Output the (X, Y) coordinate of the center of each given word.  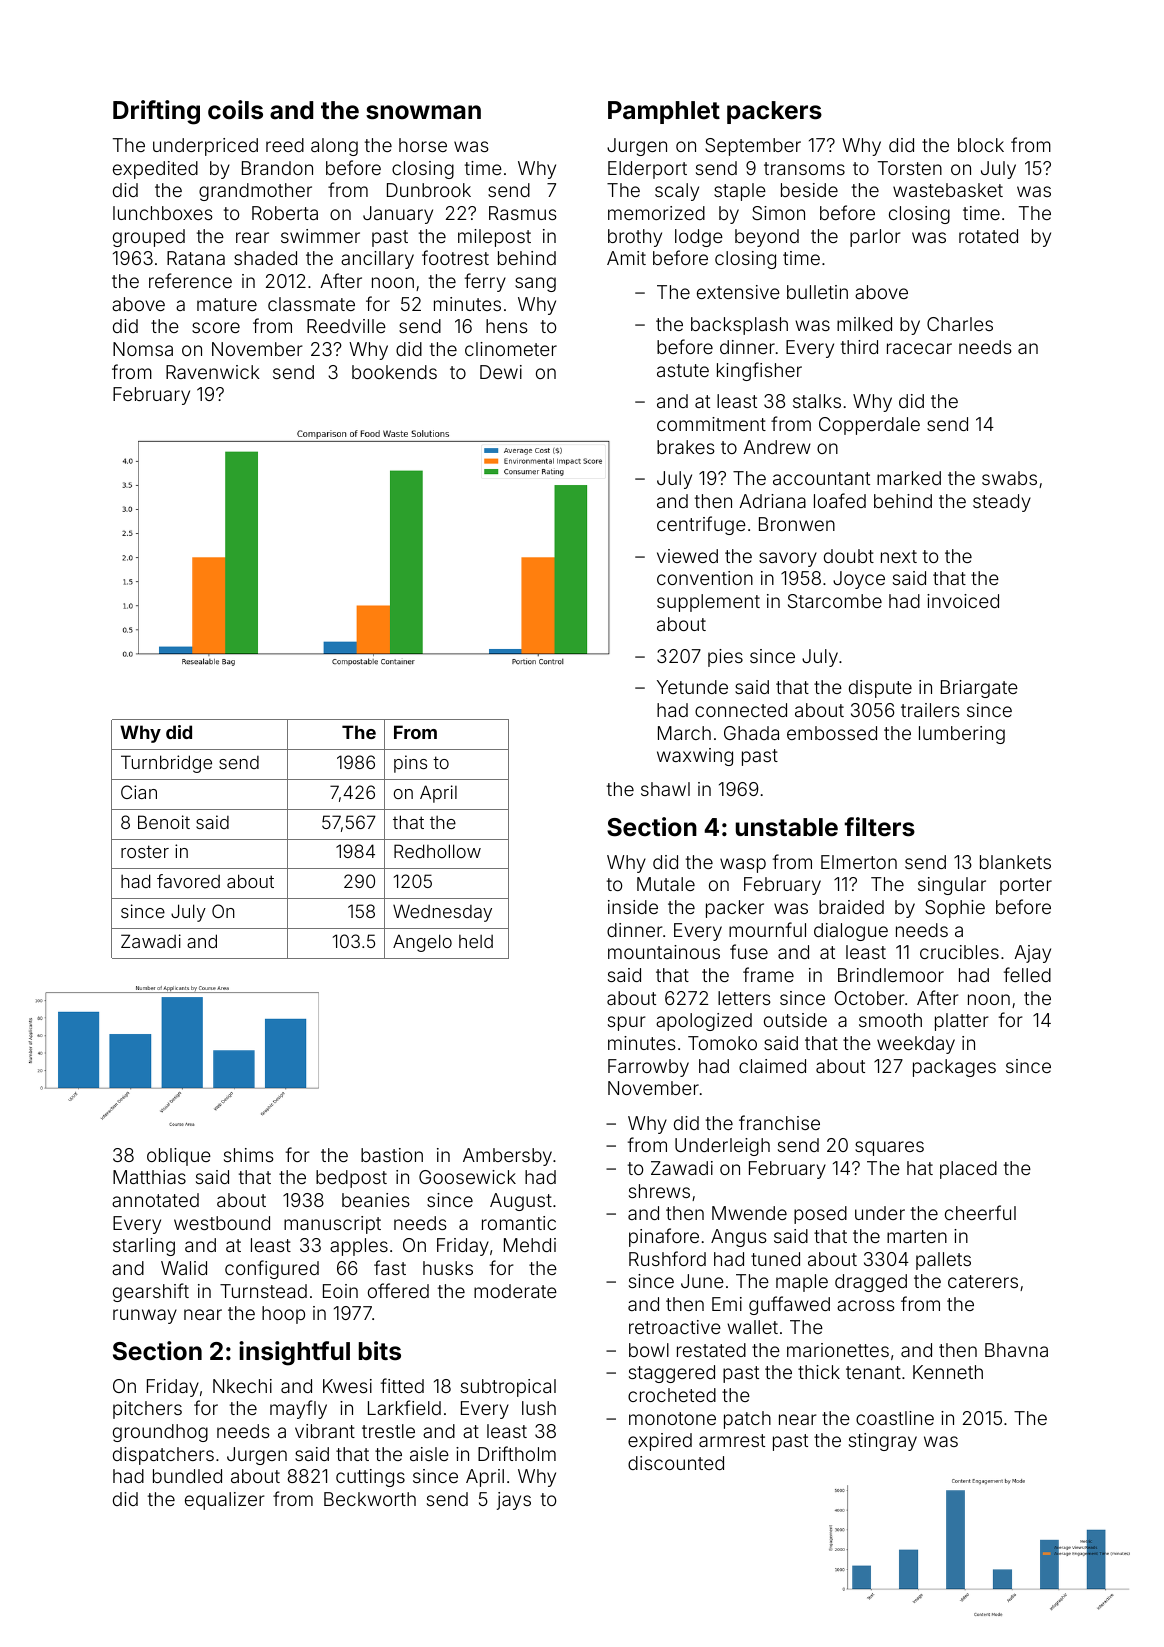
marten (917, 1236)
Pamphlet (664, 112)
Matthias (149, 1177)
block (981, 145)
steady (1002, 503)
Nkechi (242, 1386)
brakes (686, 447)
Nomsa (143, 349)
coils (235, 110)
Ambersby (507, 1157)
